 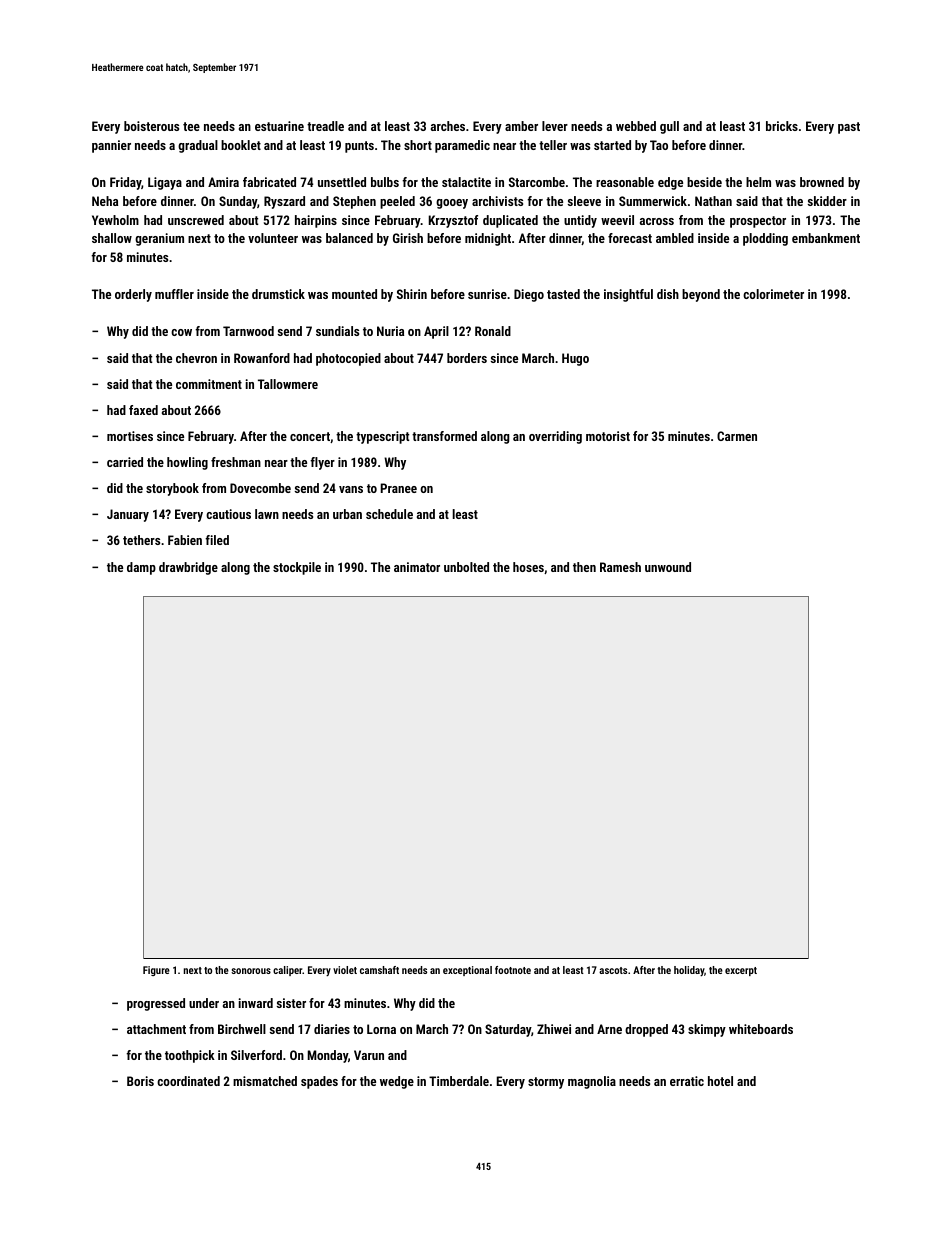 I want to click on unwound, so click(x=668, y=567).
